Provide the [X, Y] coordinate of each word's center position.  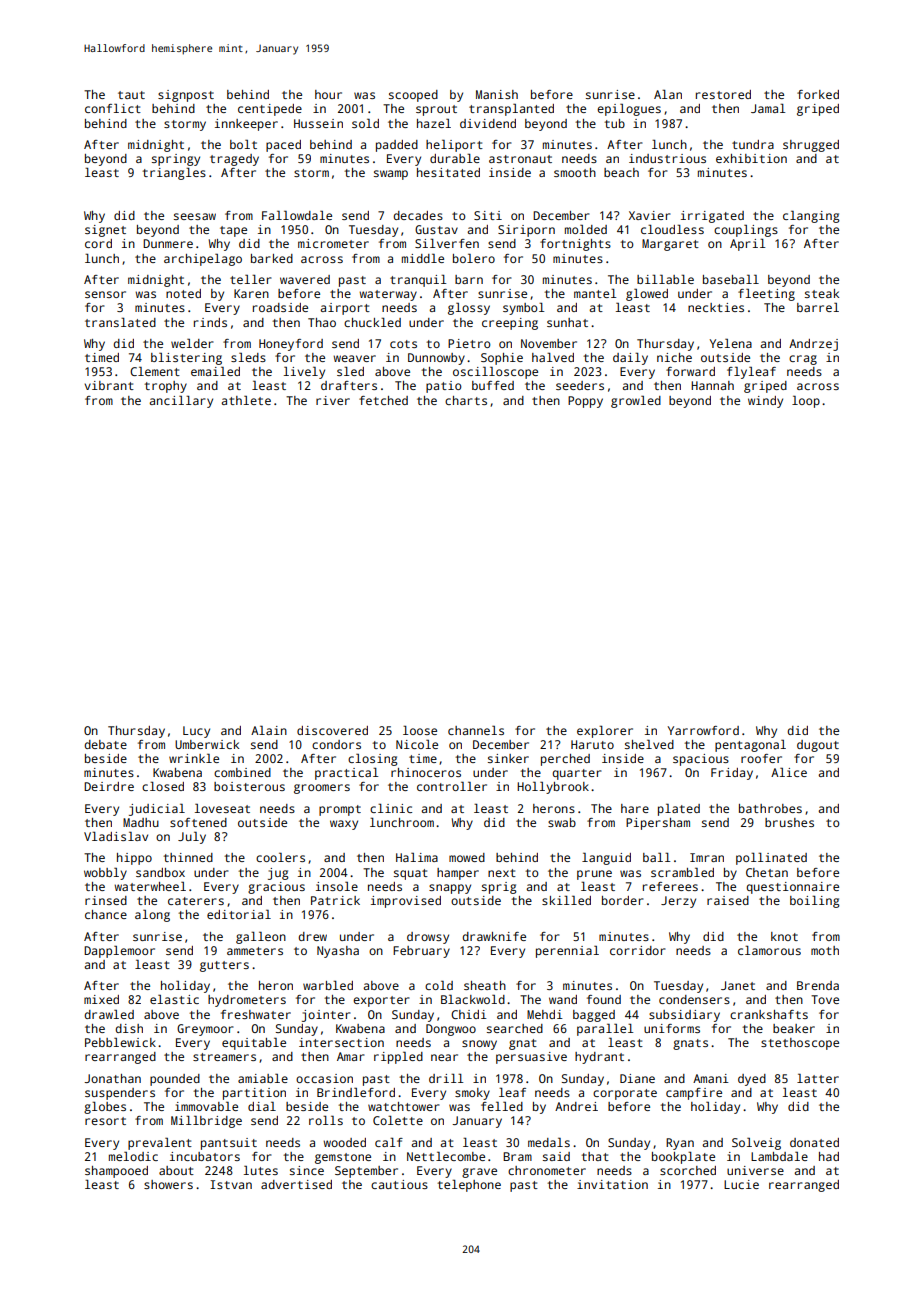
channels [476, 730]
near [444, 1057]
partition [254, 1094]
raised [728, 900]
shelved [649, 744]
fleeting [766, 294]
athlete [246, 400]
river [333, 400]
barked [272, 258]
